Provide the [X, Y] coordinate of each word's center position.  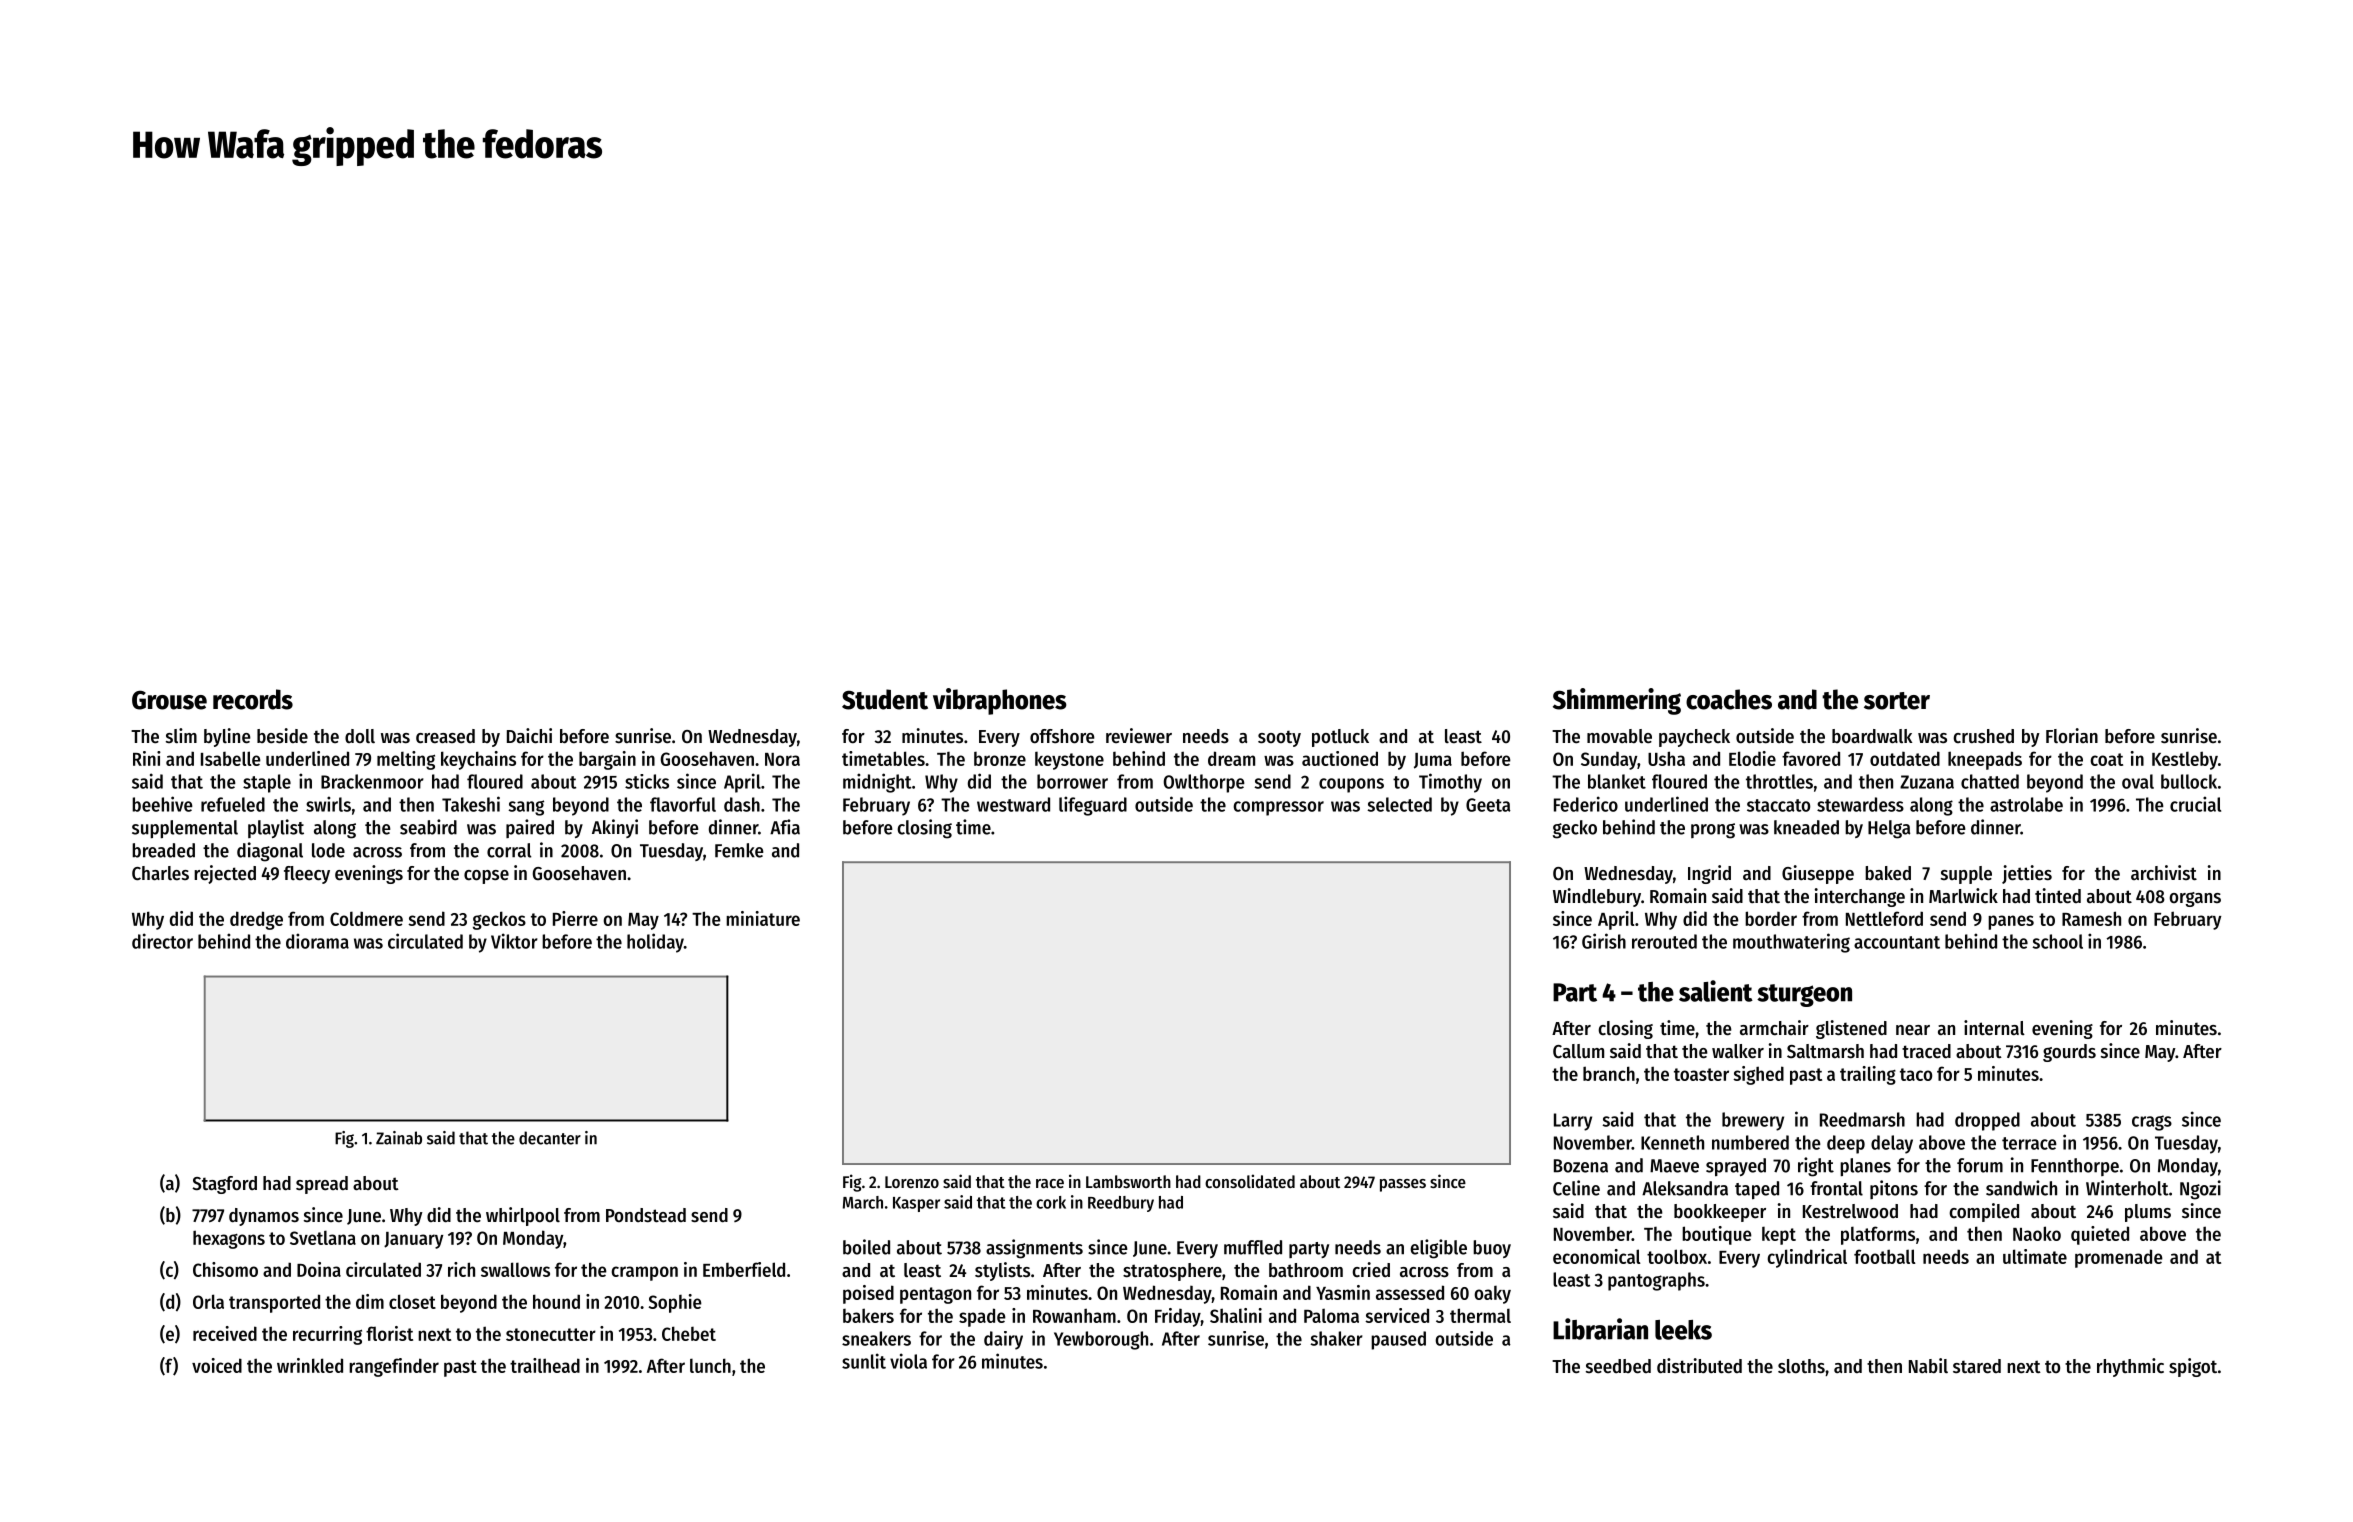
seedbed [1618, 1366]
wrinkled [310, 1365]
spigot [2193, 1367]
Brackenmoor [372, 781]
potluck [1340, 738]
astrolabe [2026, 804]
